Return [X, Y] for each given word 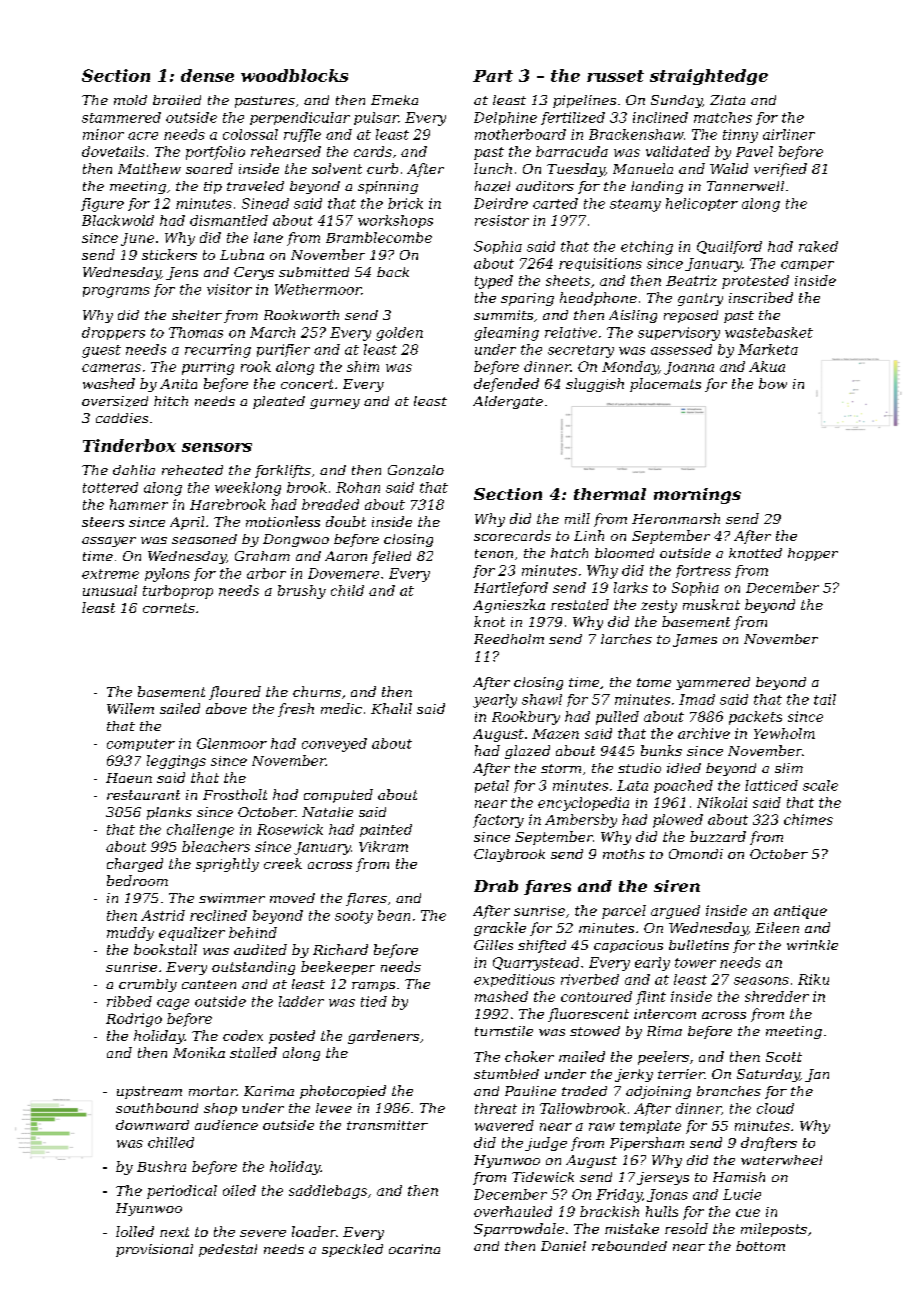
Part [493, 76]
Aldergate [508, 402]
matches [723, 117]
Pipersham [647, 1144]
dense [207, 75]
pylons [167, 575]
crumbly [148, 985]
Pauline [530, 1091]
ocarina [414, 1249]
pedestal [228, 1250]
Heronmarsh [676, 518]
